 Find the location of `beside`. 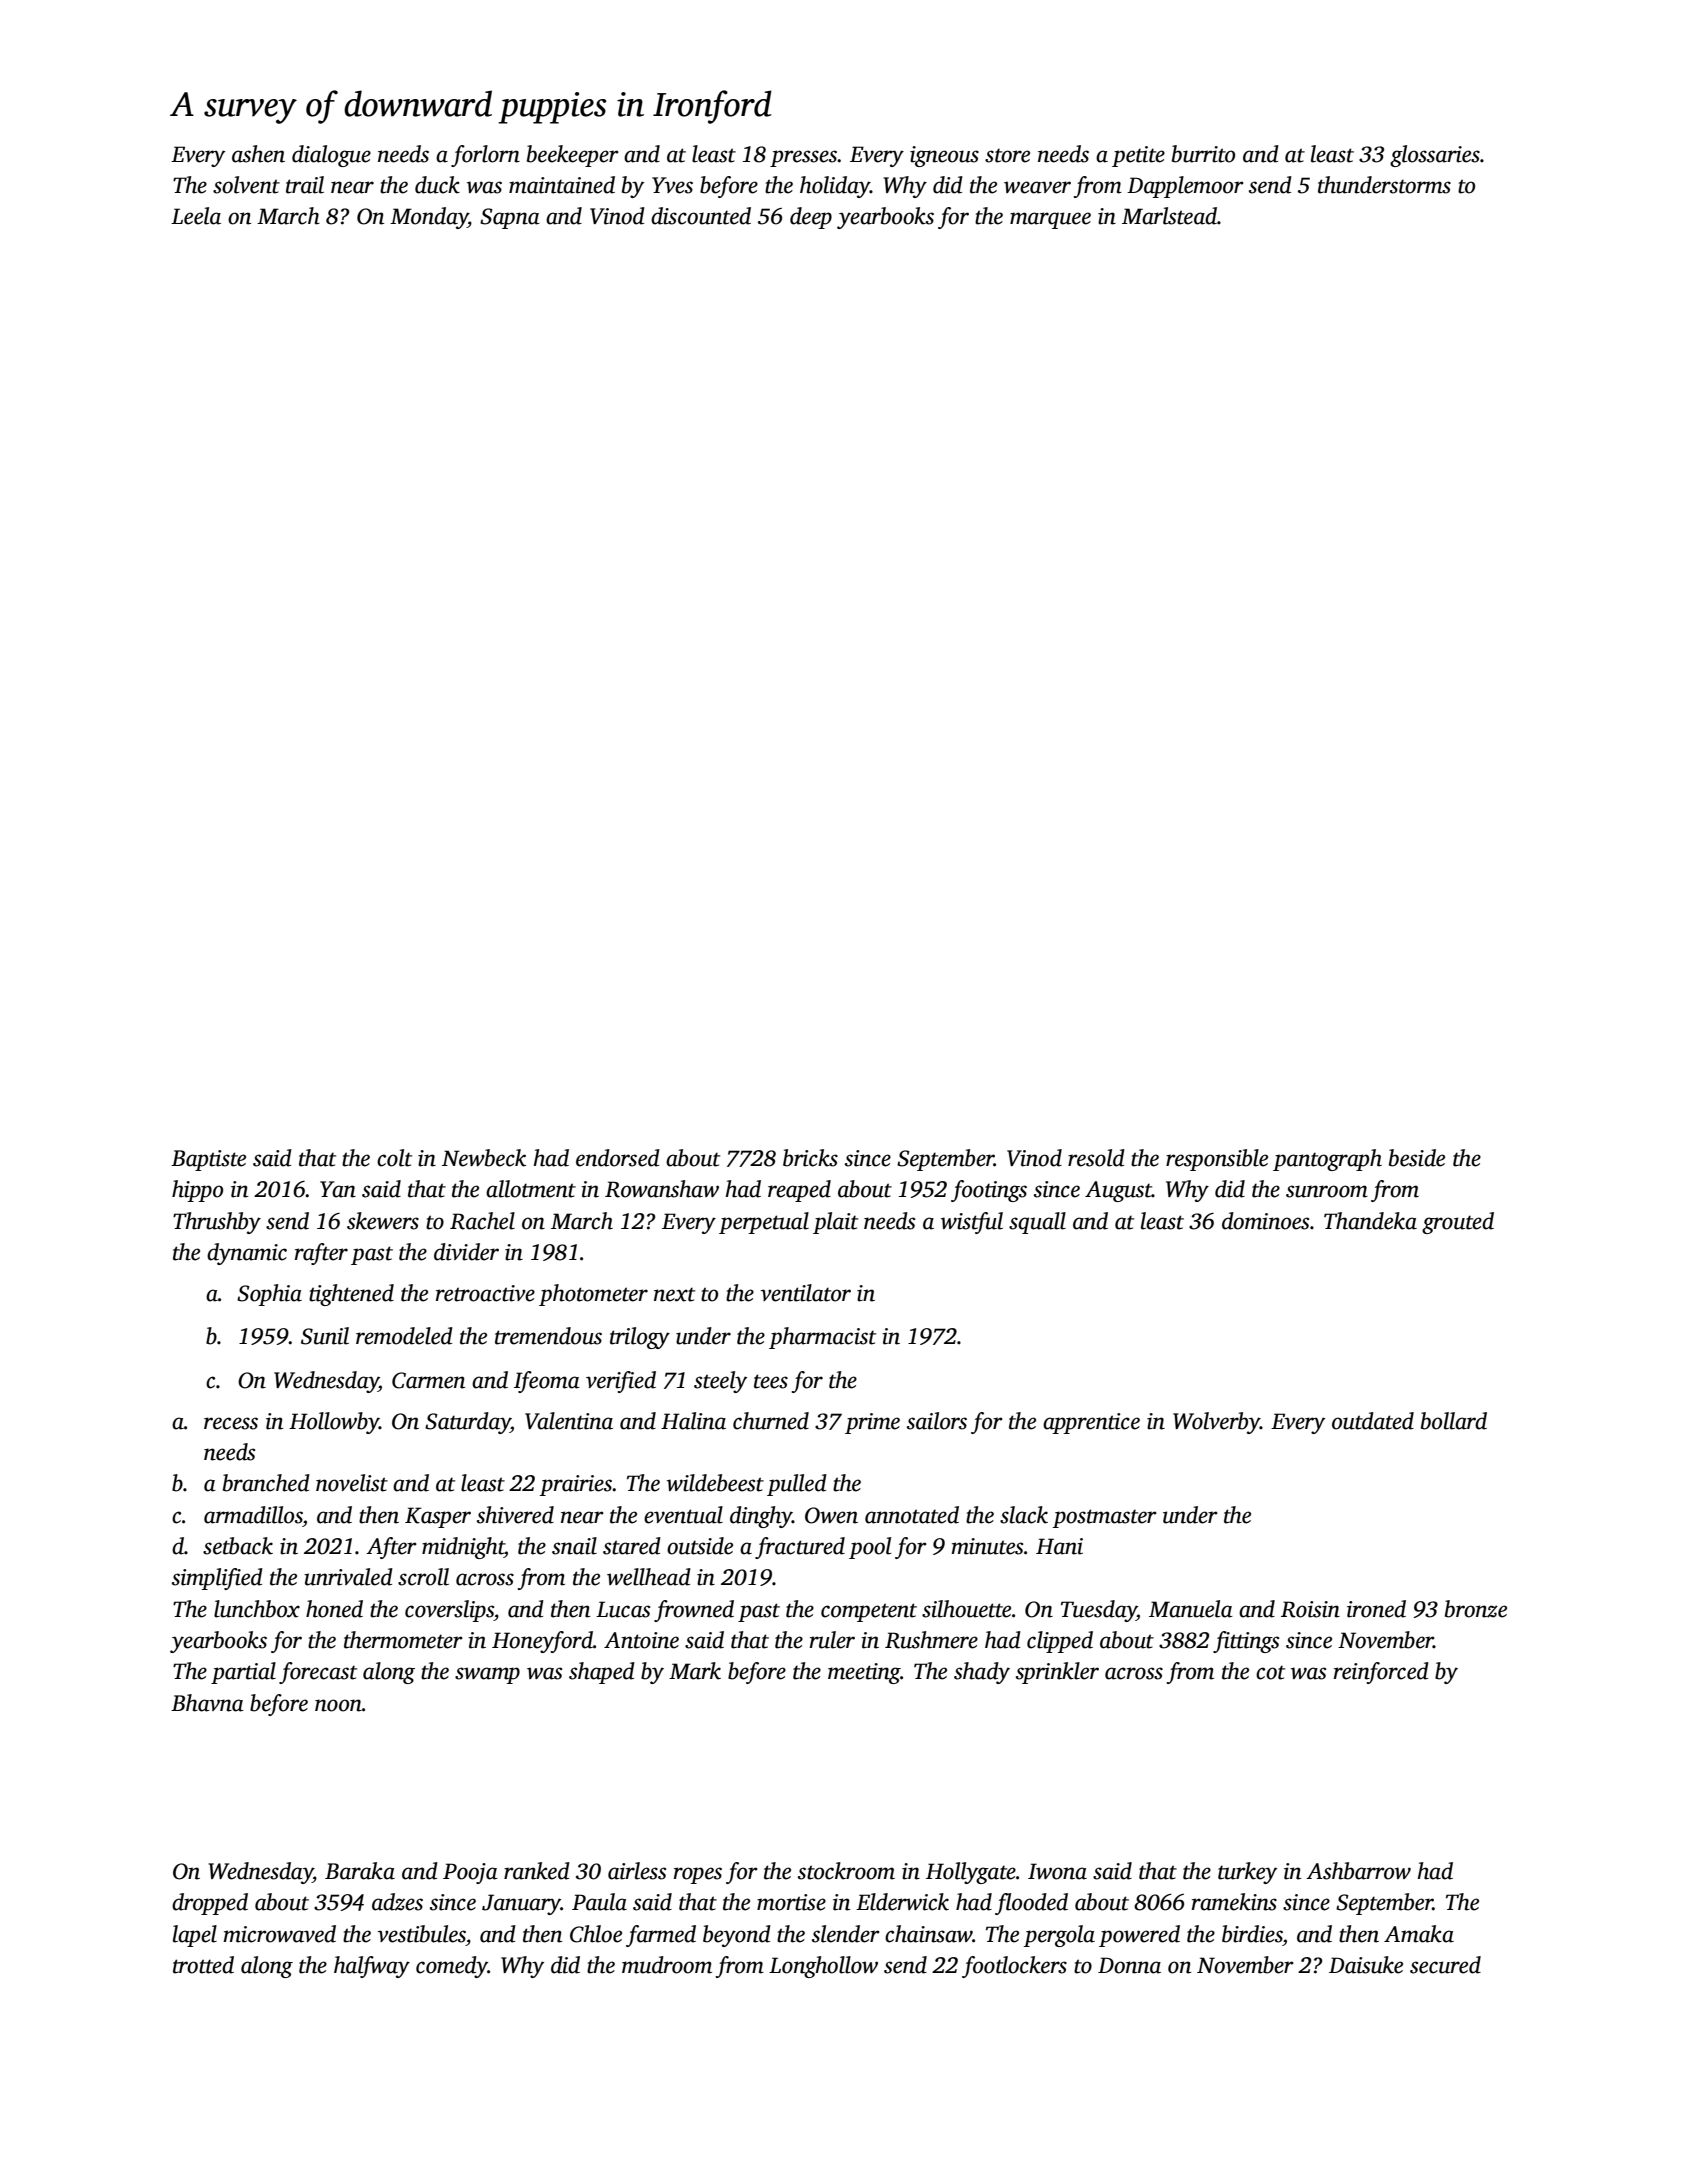

beside is located at coordinates (1417, 1158).
